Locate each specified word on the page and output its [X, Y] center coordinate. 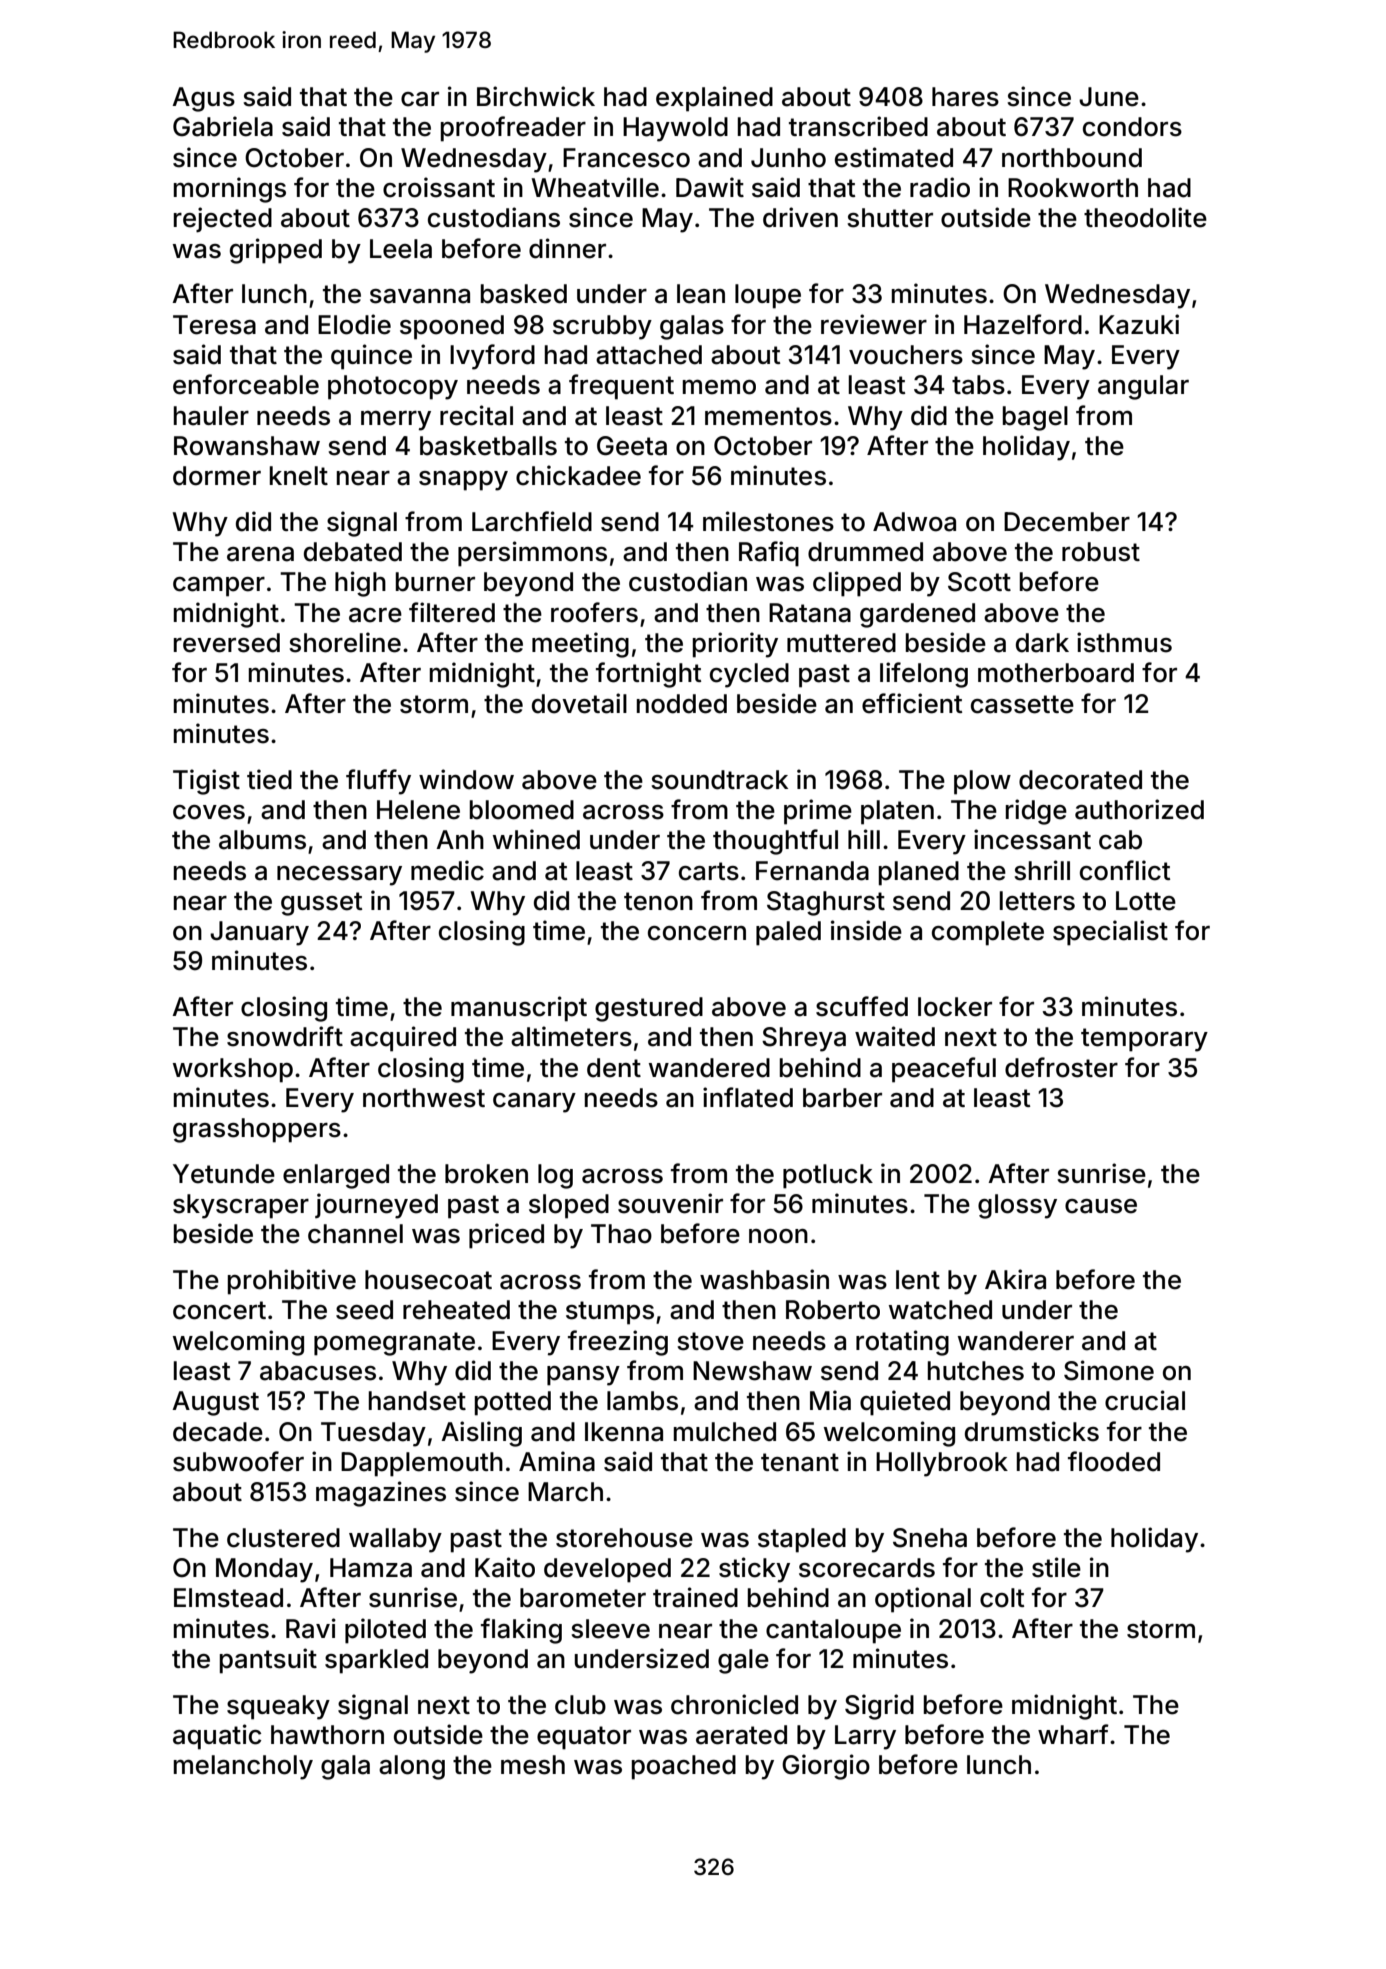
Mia [830, 1400]
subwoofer [238, 1461]
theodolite [1145, 217]
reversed [227, 643]
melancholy [243, 1767]
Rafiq [769, 554]
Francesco [626, 158]
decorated [1080, 780]
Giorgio [826, 1767]
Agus [203, 99]
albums [262, 840]
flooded [1114, 1461]
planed [919, 873]
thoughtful [775, 842]
